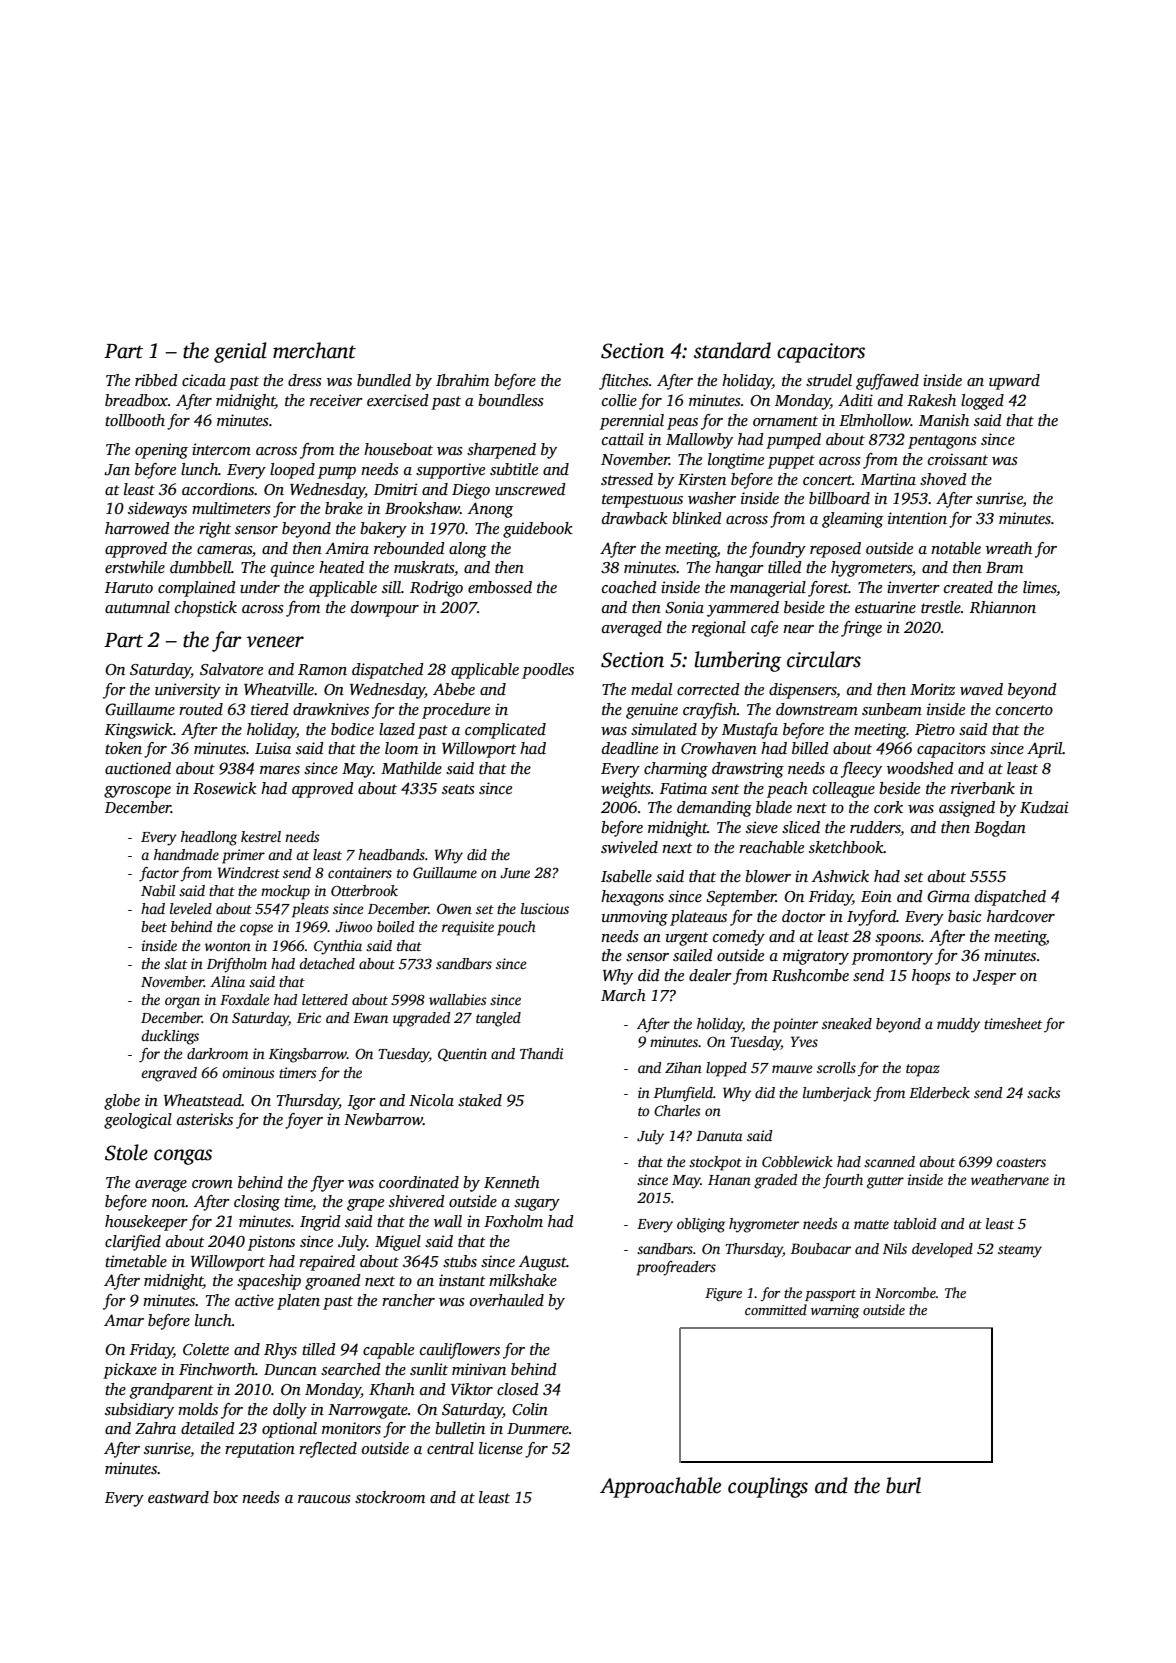 This page has width=1176, height=1663. Describe the element at coordinates (468, 928) in the page. I see `requisite` at that location.
